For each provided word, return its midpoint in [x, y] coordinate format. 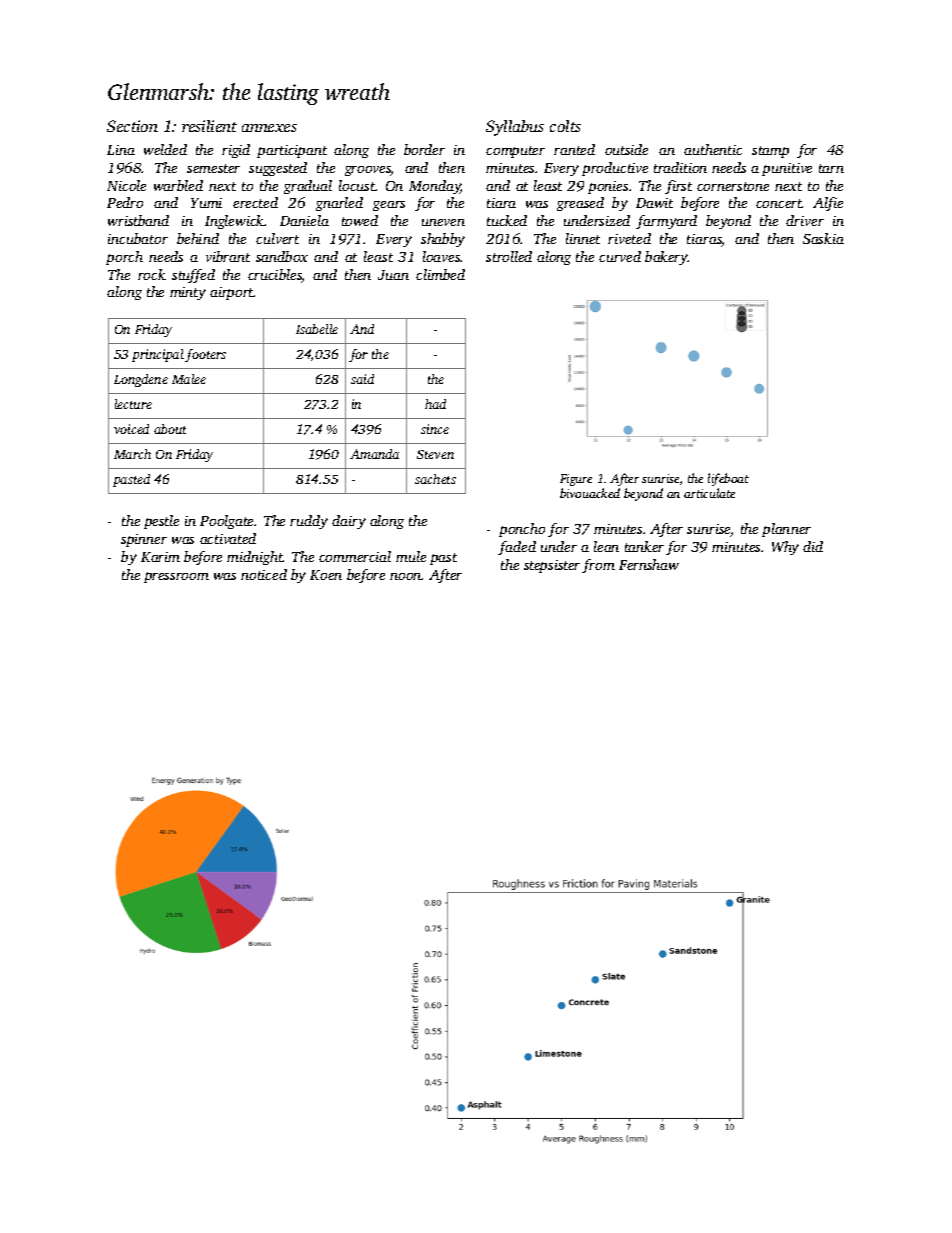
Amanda [374, 454]
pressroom [176, 577]
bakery [666, 258]
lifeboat [728, 479]
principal [158, 355]
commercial [355, 556]
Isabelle [317, 329]
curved [620, 256]
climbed [440, 274]
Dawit [654, 203]
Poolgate [227, 522]
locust [357, 185]
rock [152, 274]
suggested [278, 169]
